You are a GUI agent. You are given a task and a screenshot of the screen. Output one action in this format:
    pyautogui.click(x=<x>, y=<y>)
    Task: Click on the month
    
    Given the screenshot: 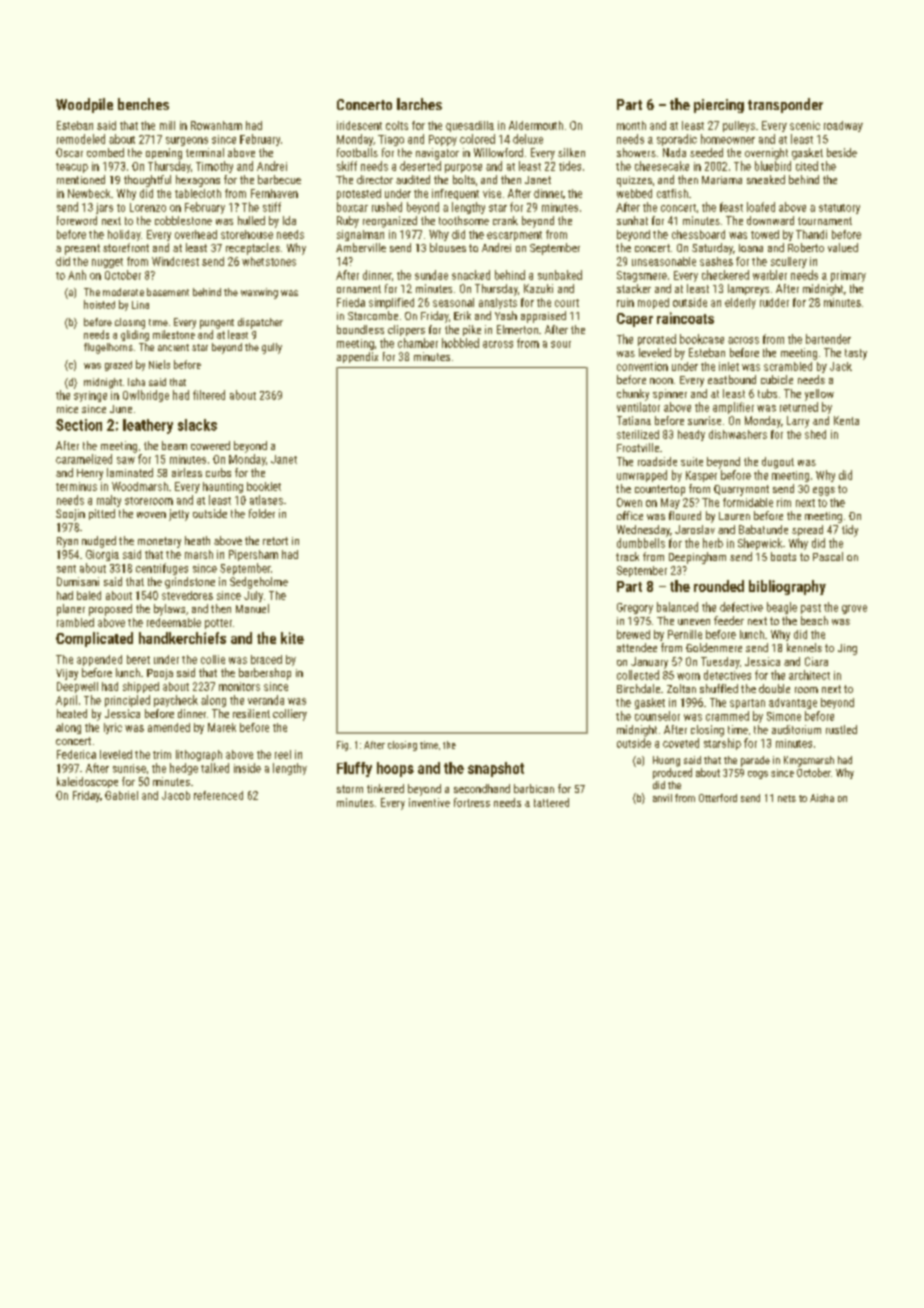 What is the action you would take?
    pyautogui.click(x=631, y=125)
